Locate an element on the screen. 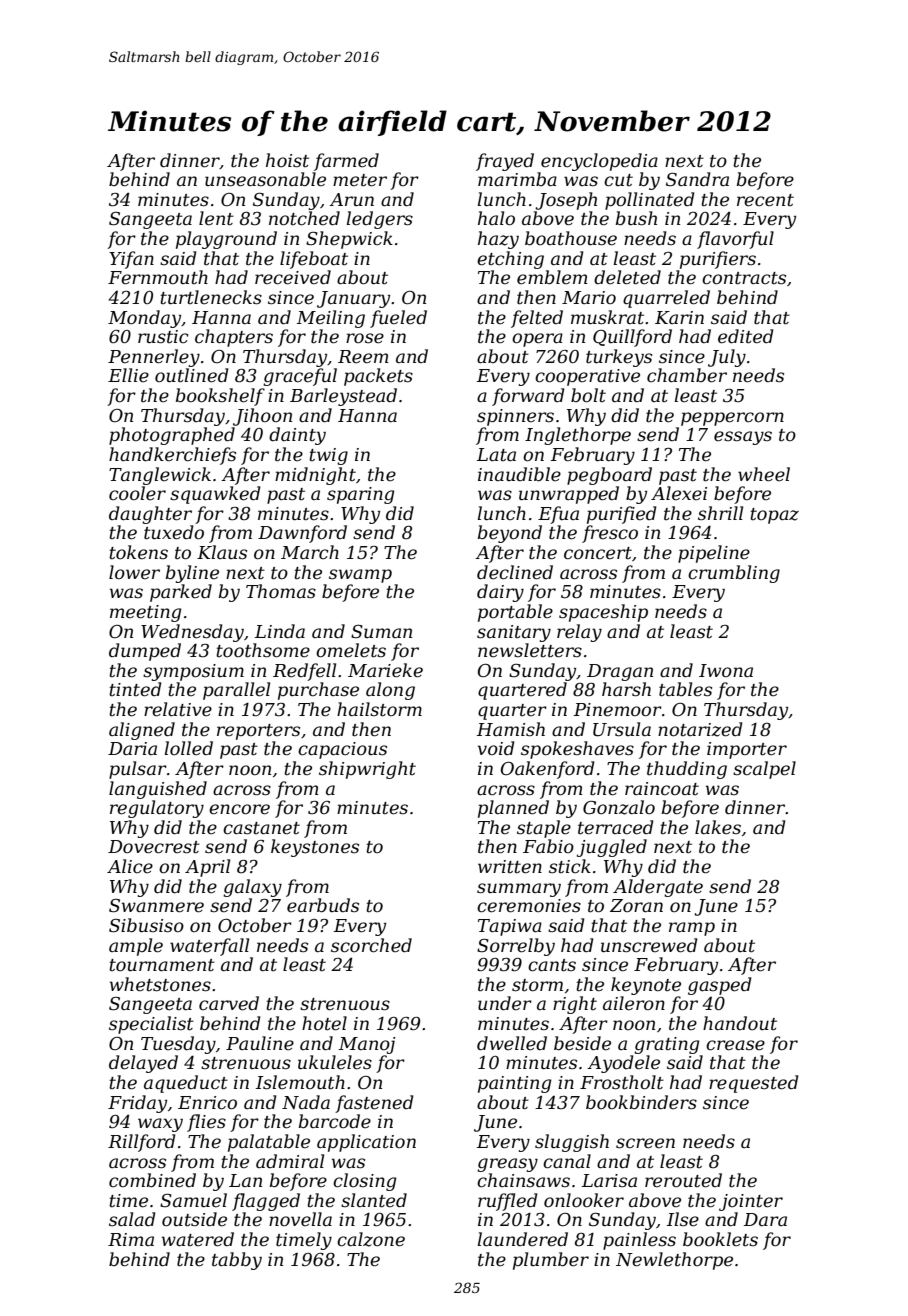 This screenshot has height=1316, width=908. pipeline is located at coordinates (714, 554).
